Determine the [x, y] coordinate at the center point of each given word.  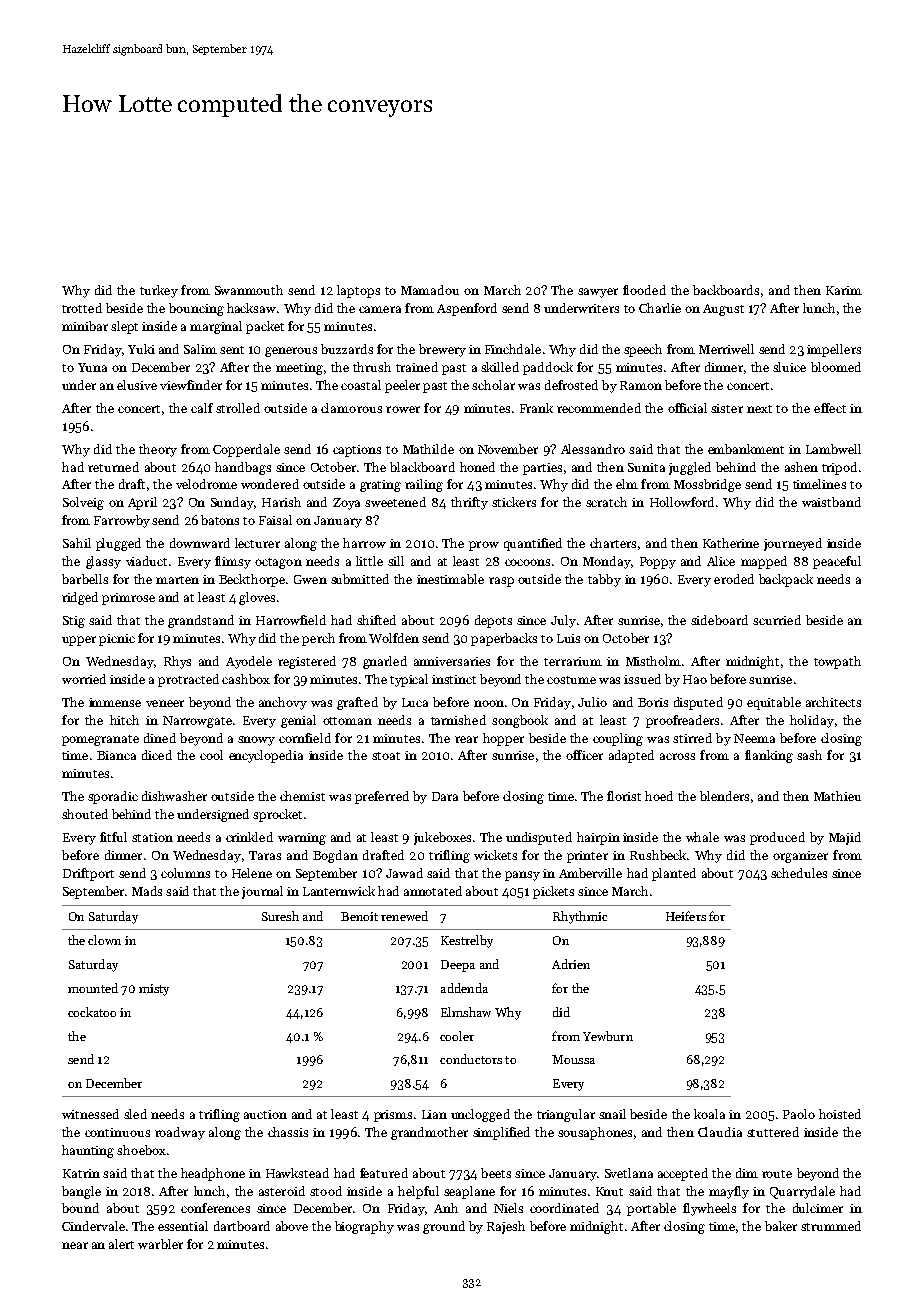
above [292, 1226]
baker [781, 1226]
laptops [358, 291]
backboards [726, 290]
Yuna [92, 367]
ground [444, 1227]
